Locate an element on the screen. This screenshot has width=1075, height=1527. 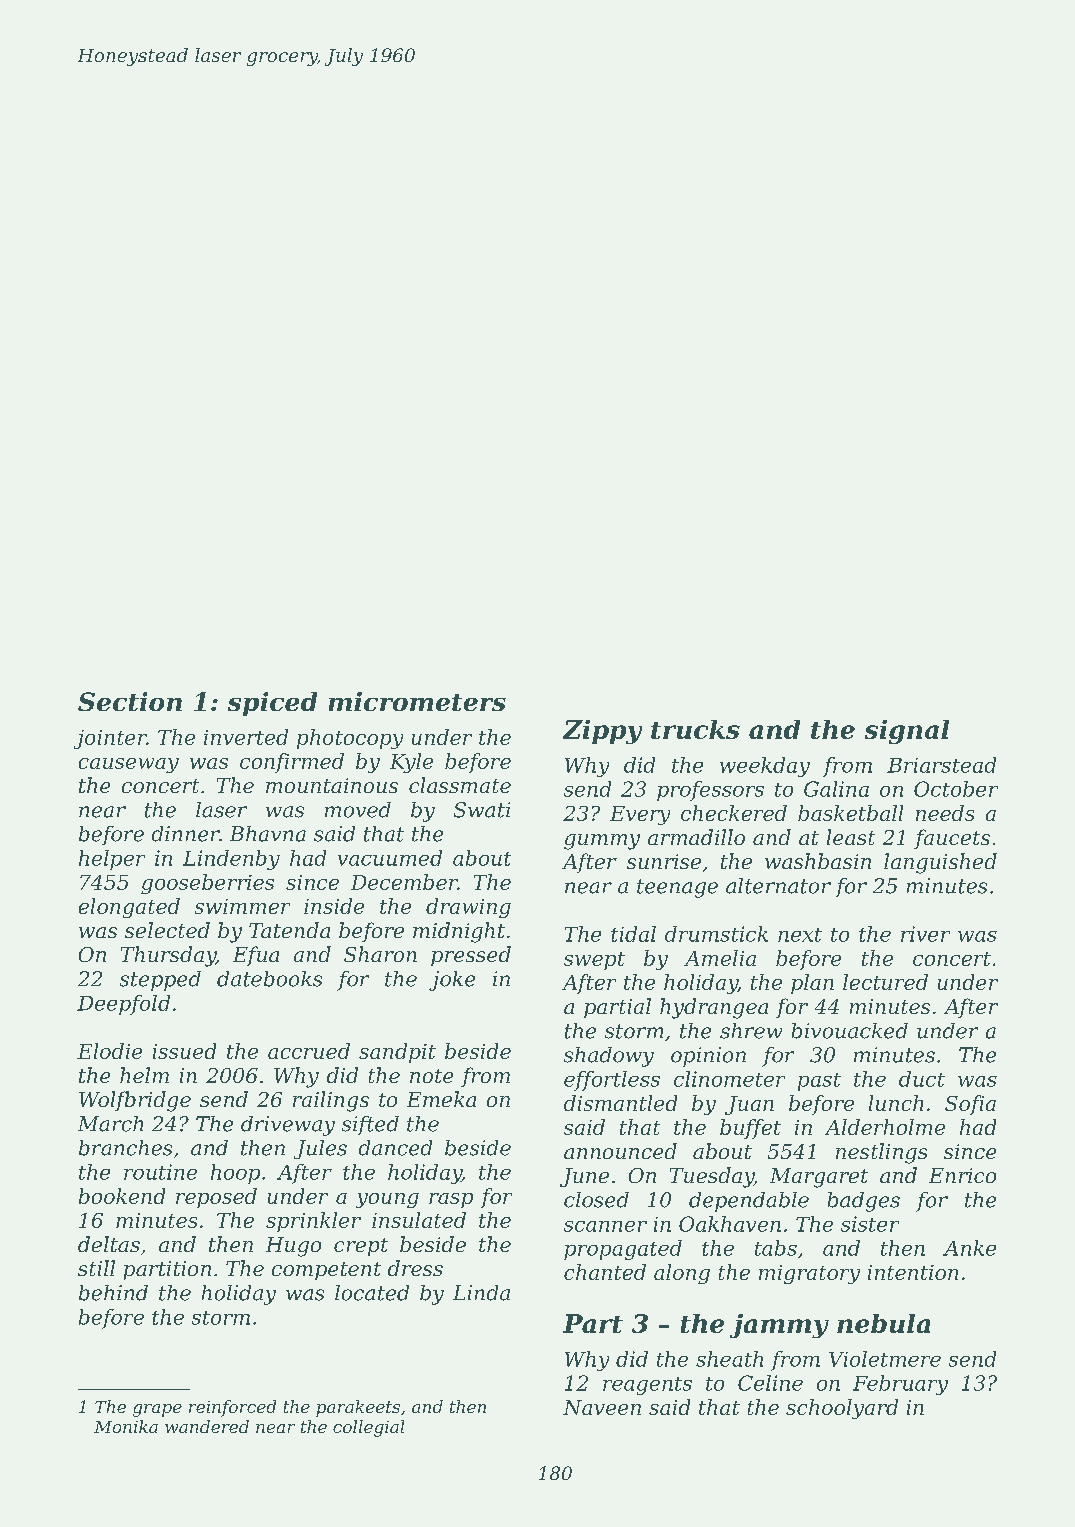
migratory is located at coordinates (809, 1274).
